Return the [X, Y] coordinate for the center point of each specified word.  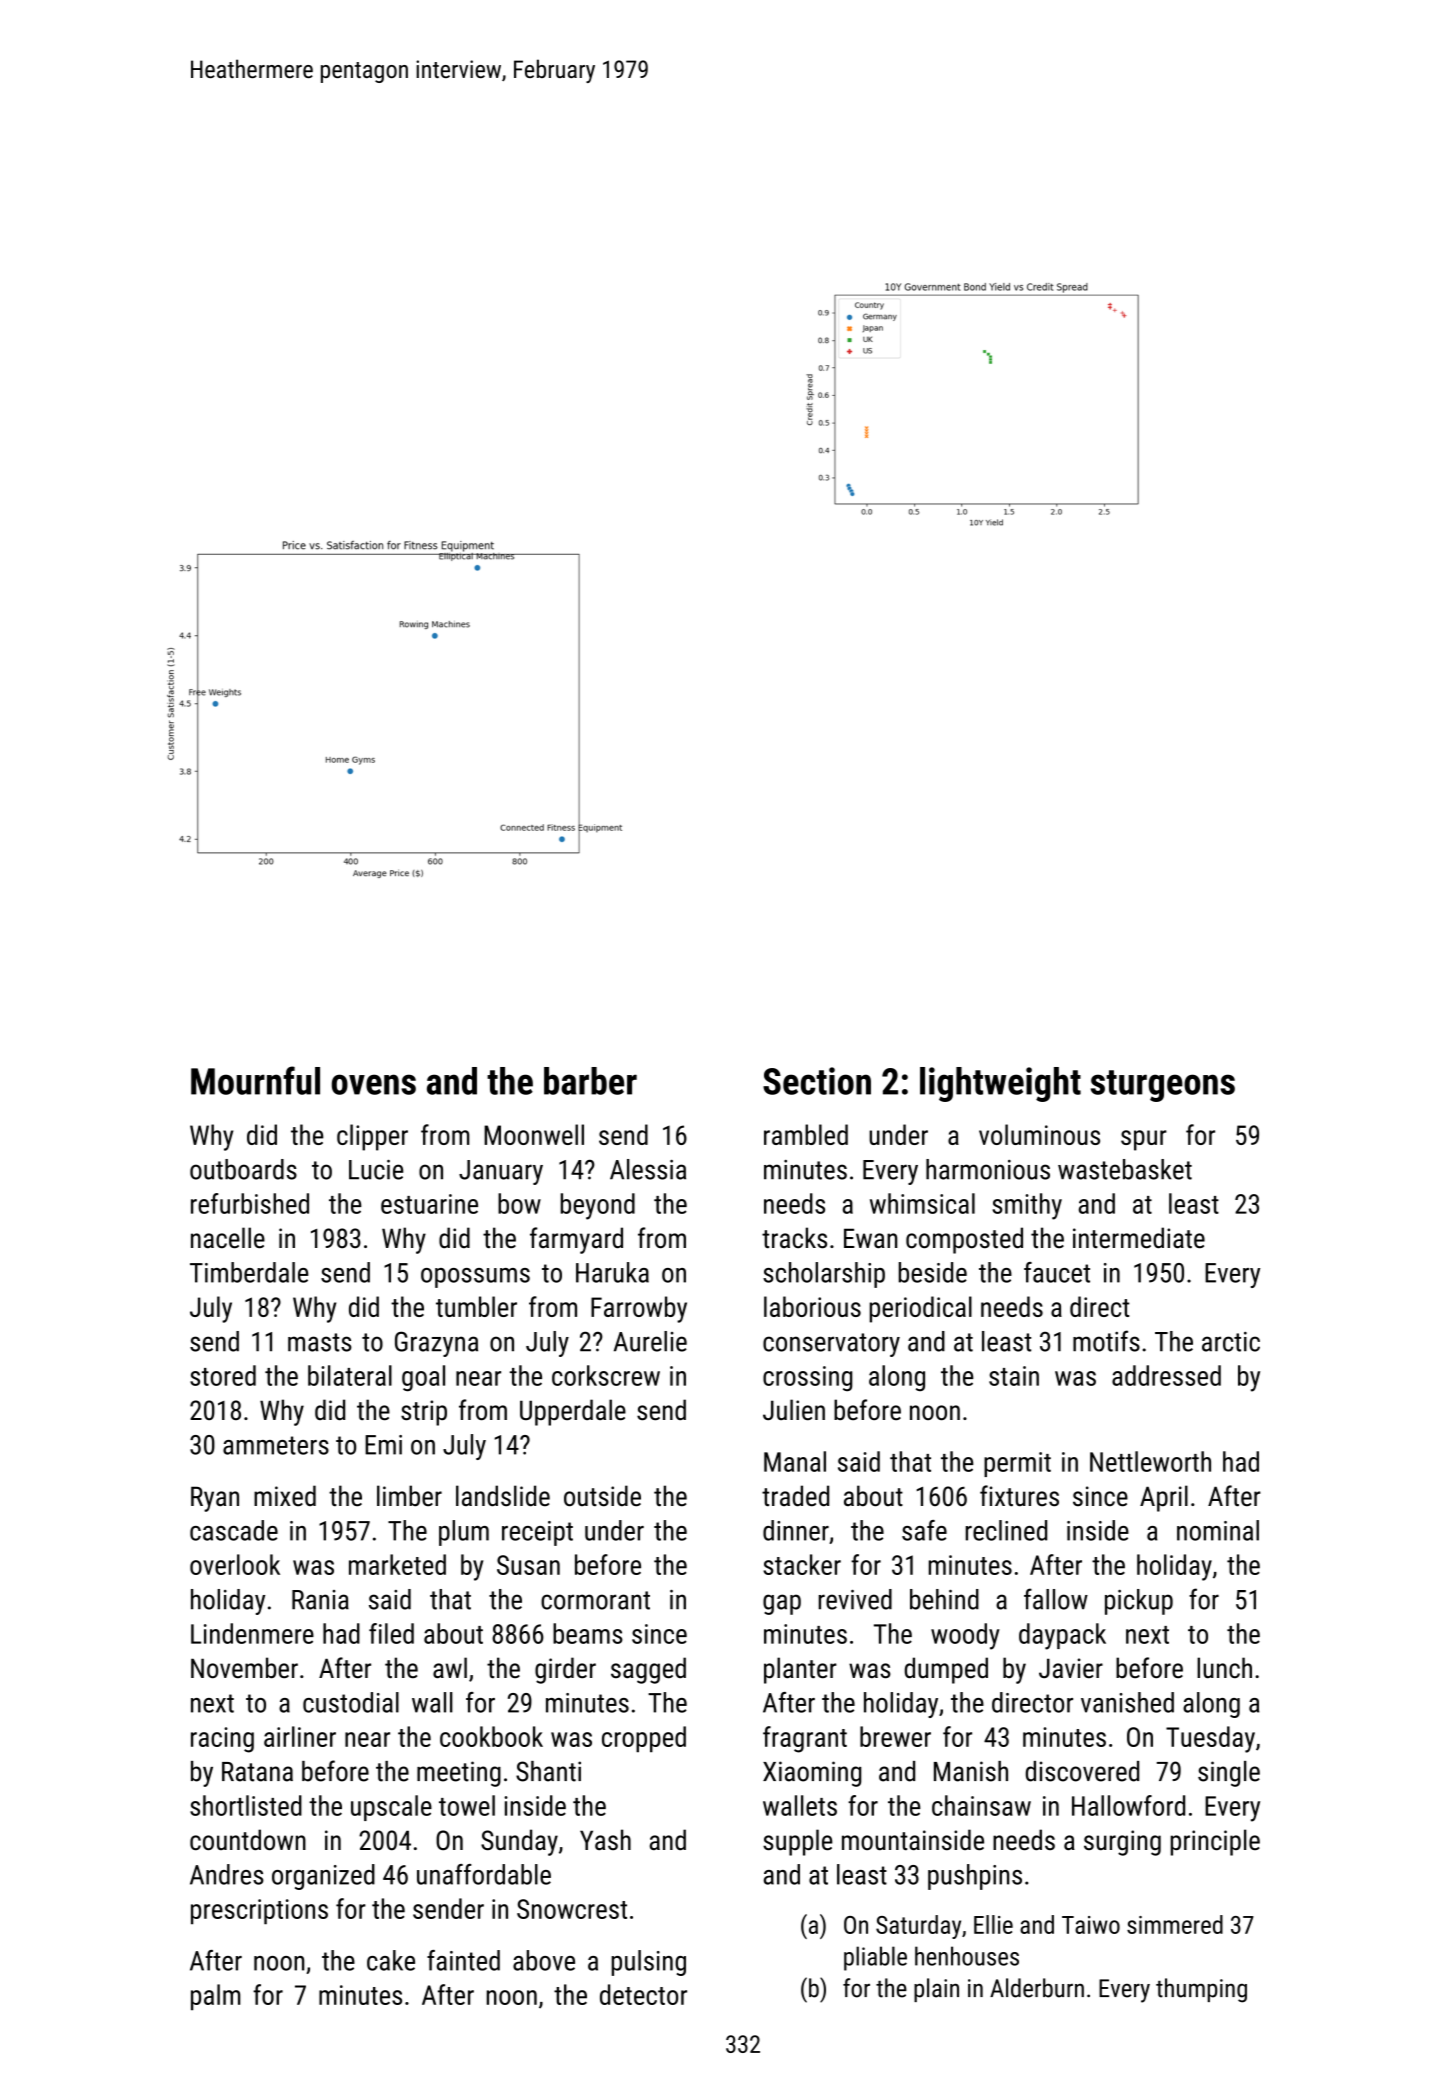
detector [643, 1994]
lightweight [1000, 1084]
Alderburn [1037, 1988]
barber [590, 1081]
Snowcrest [572, 1909]
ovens [374, 1084]
